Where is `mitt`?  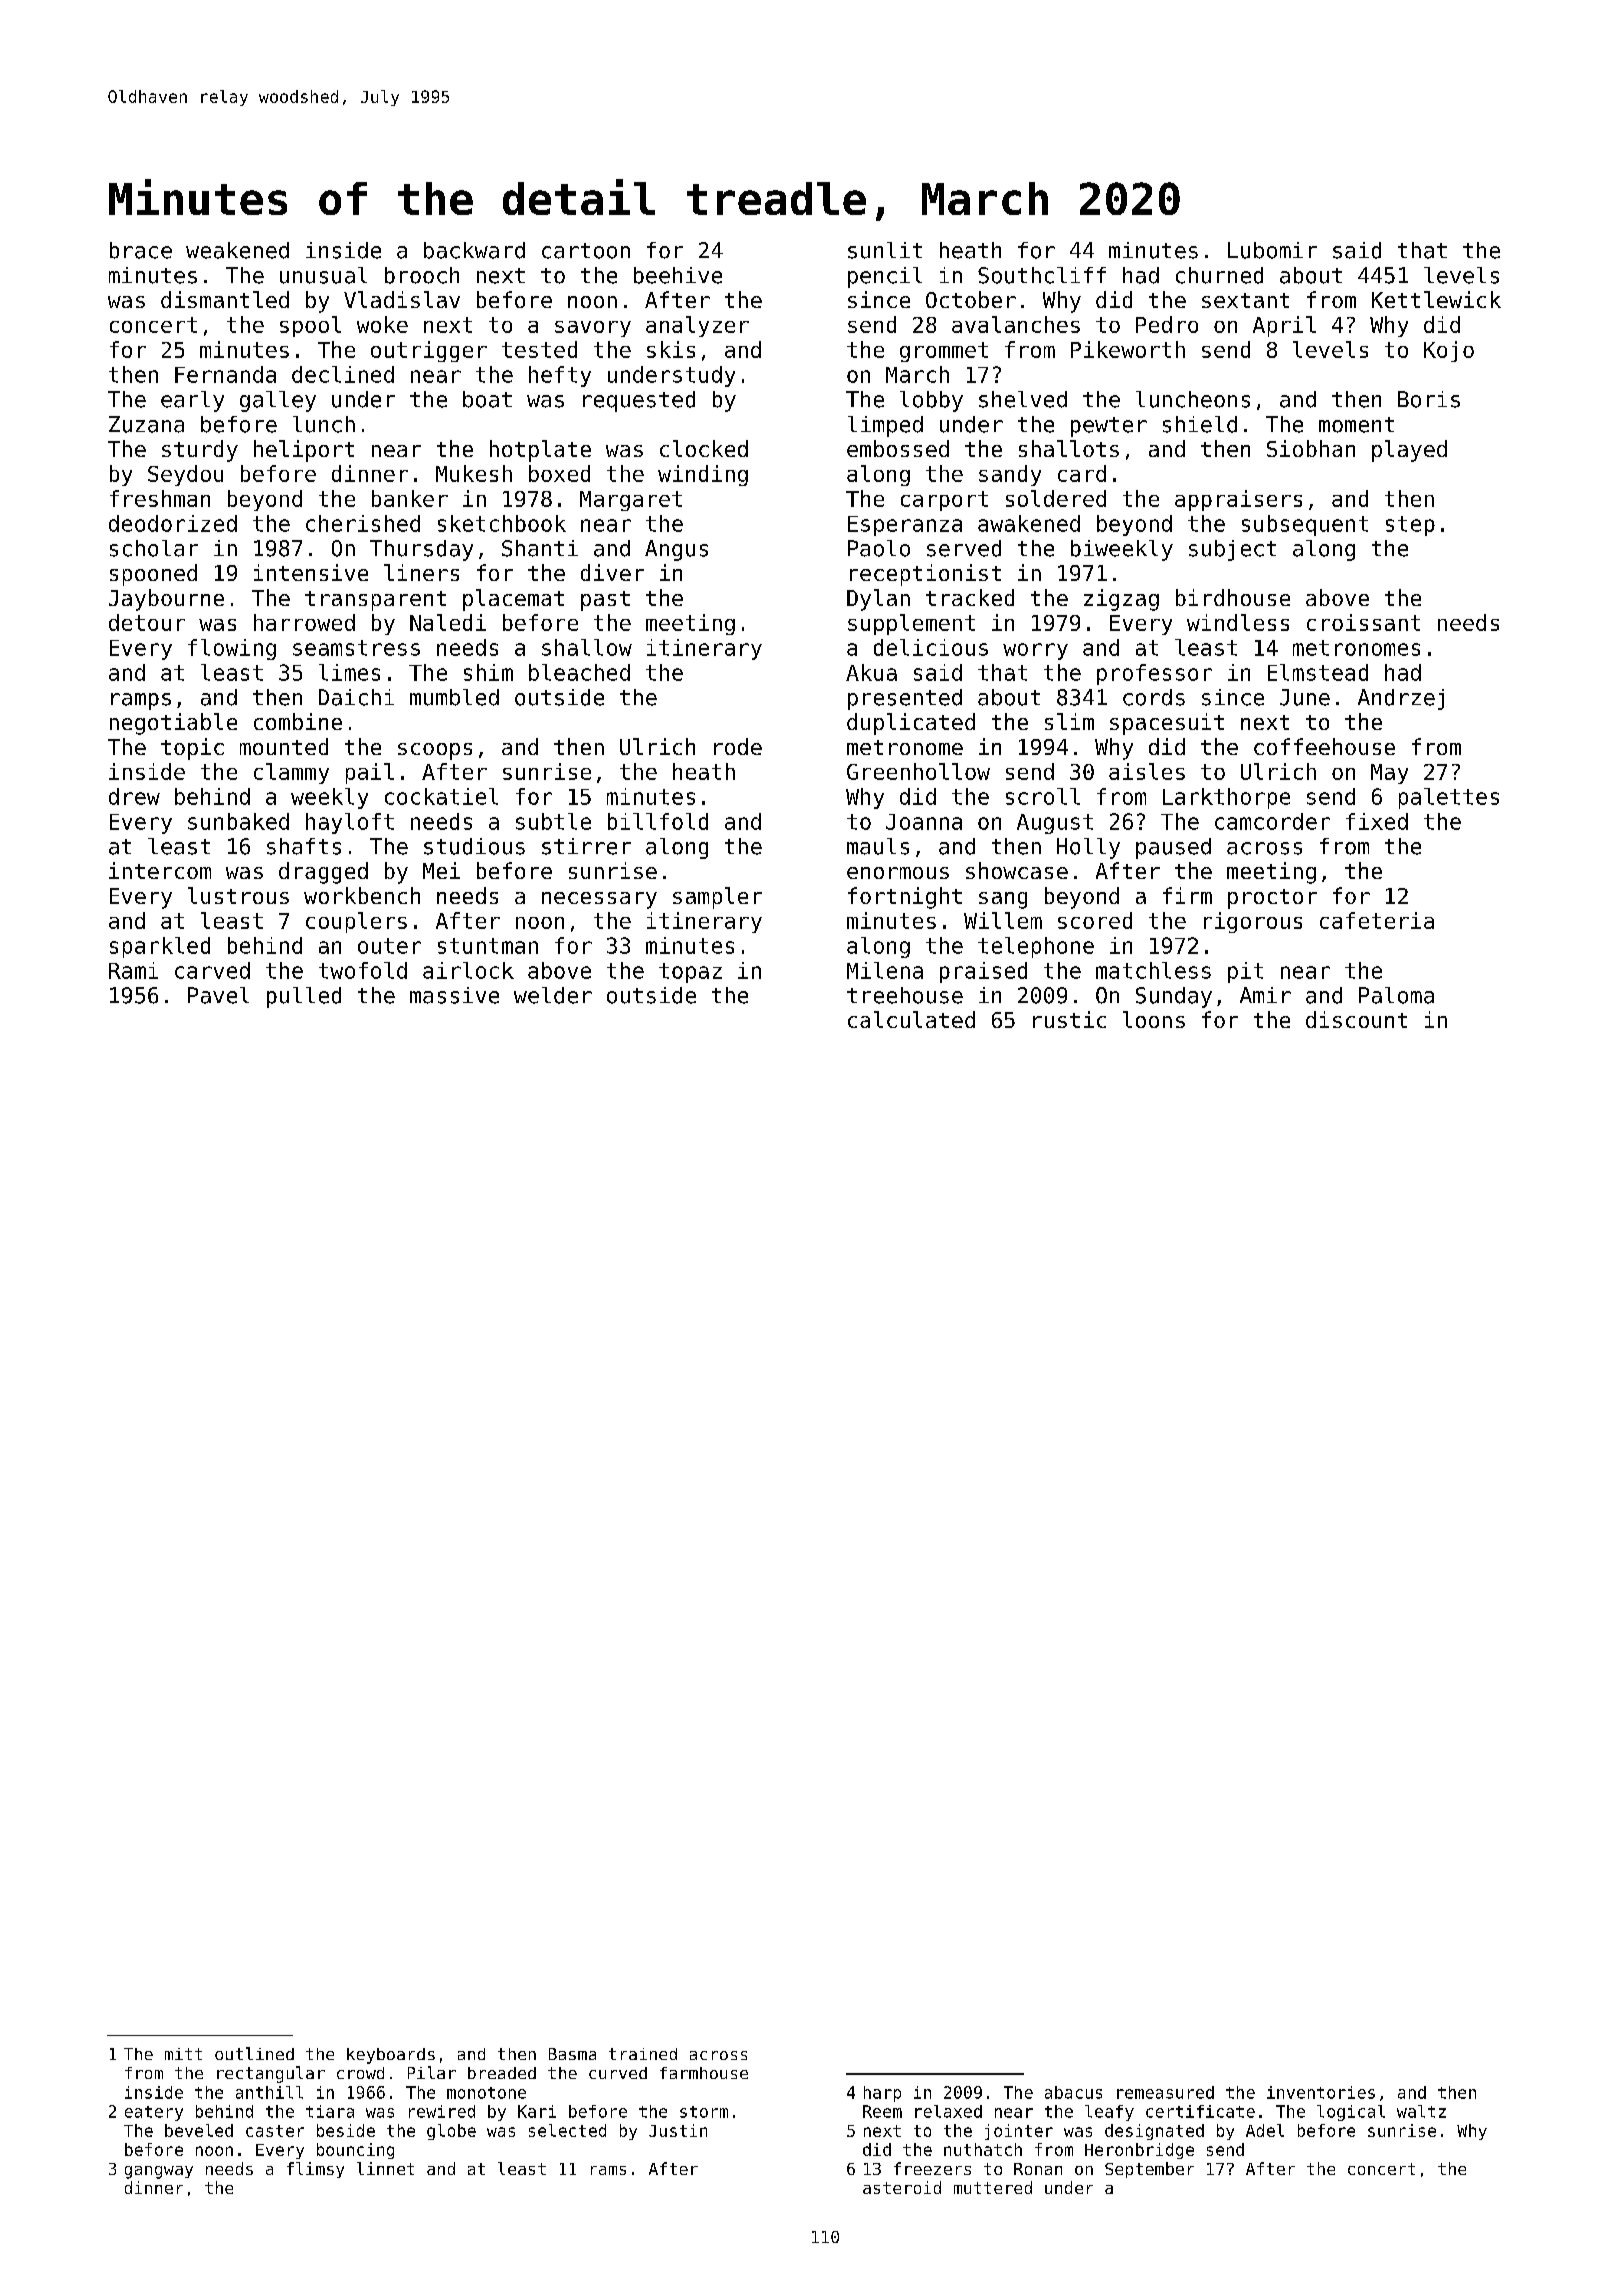
mitt is located at coordinates (183, 2054).
